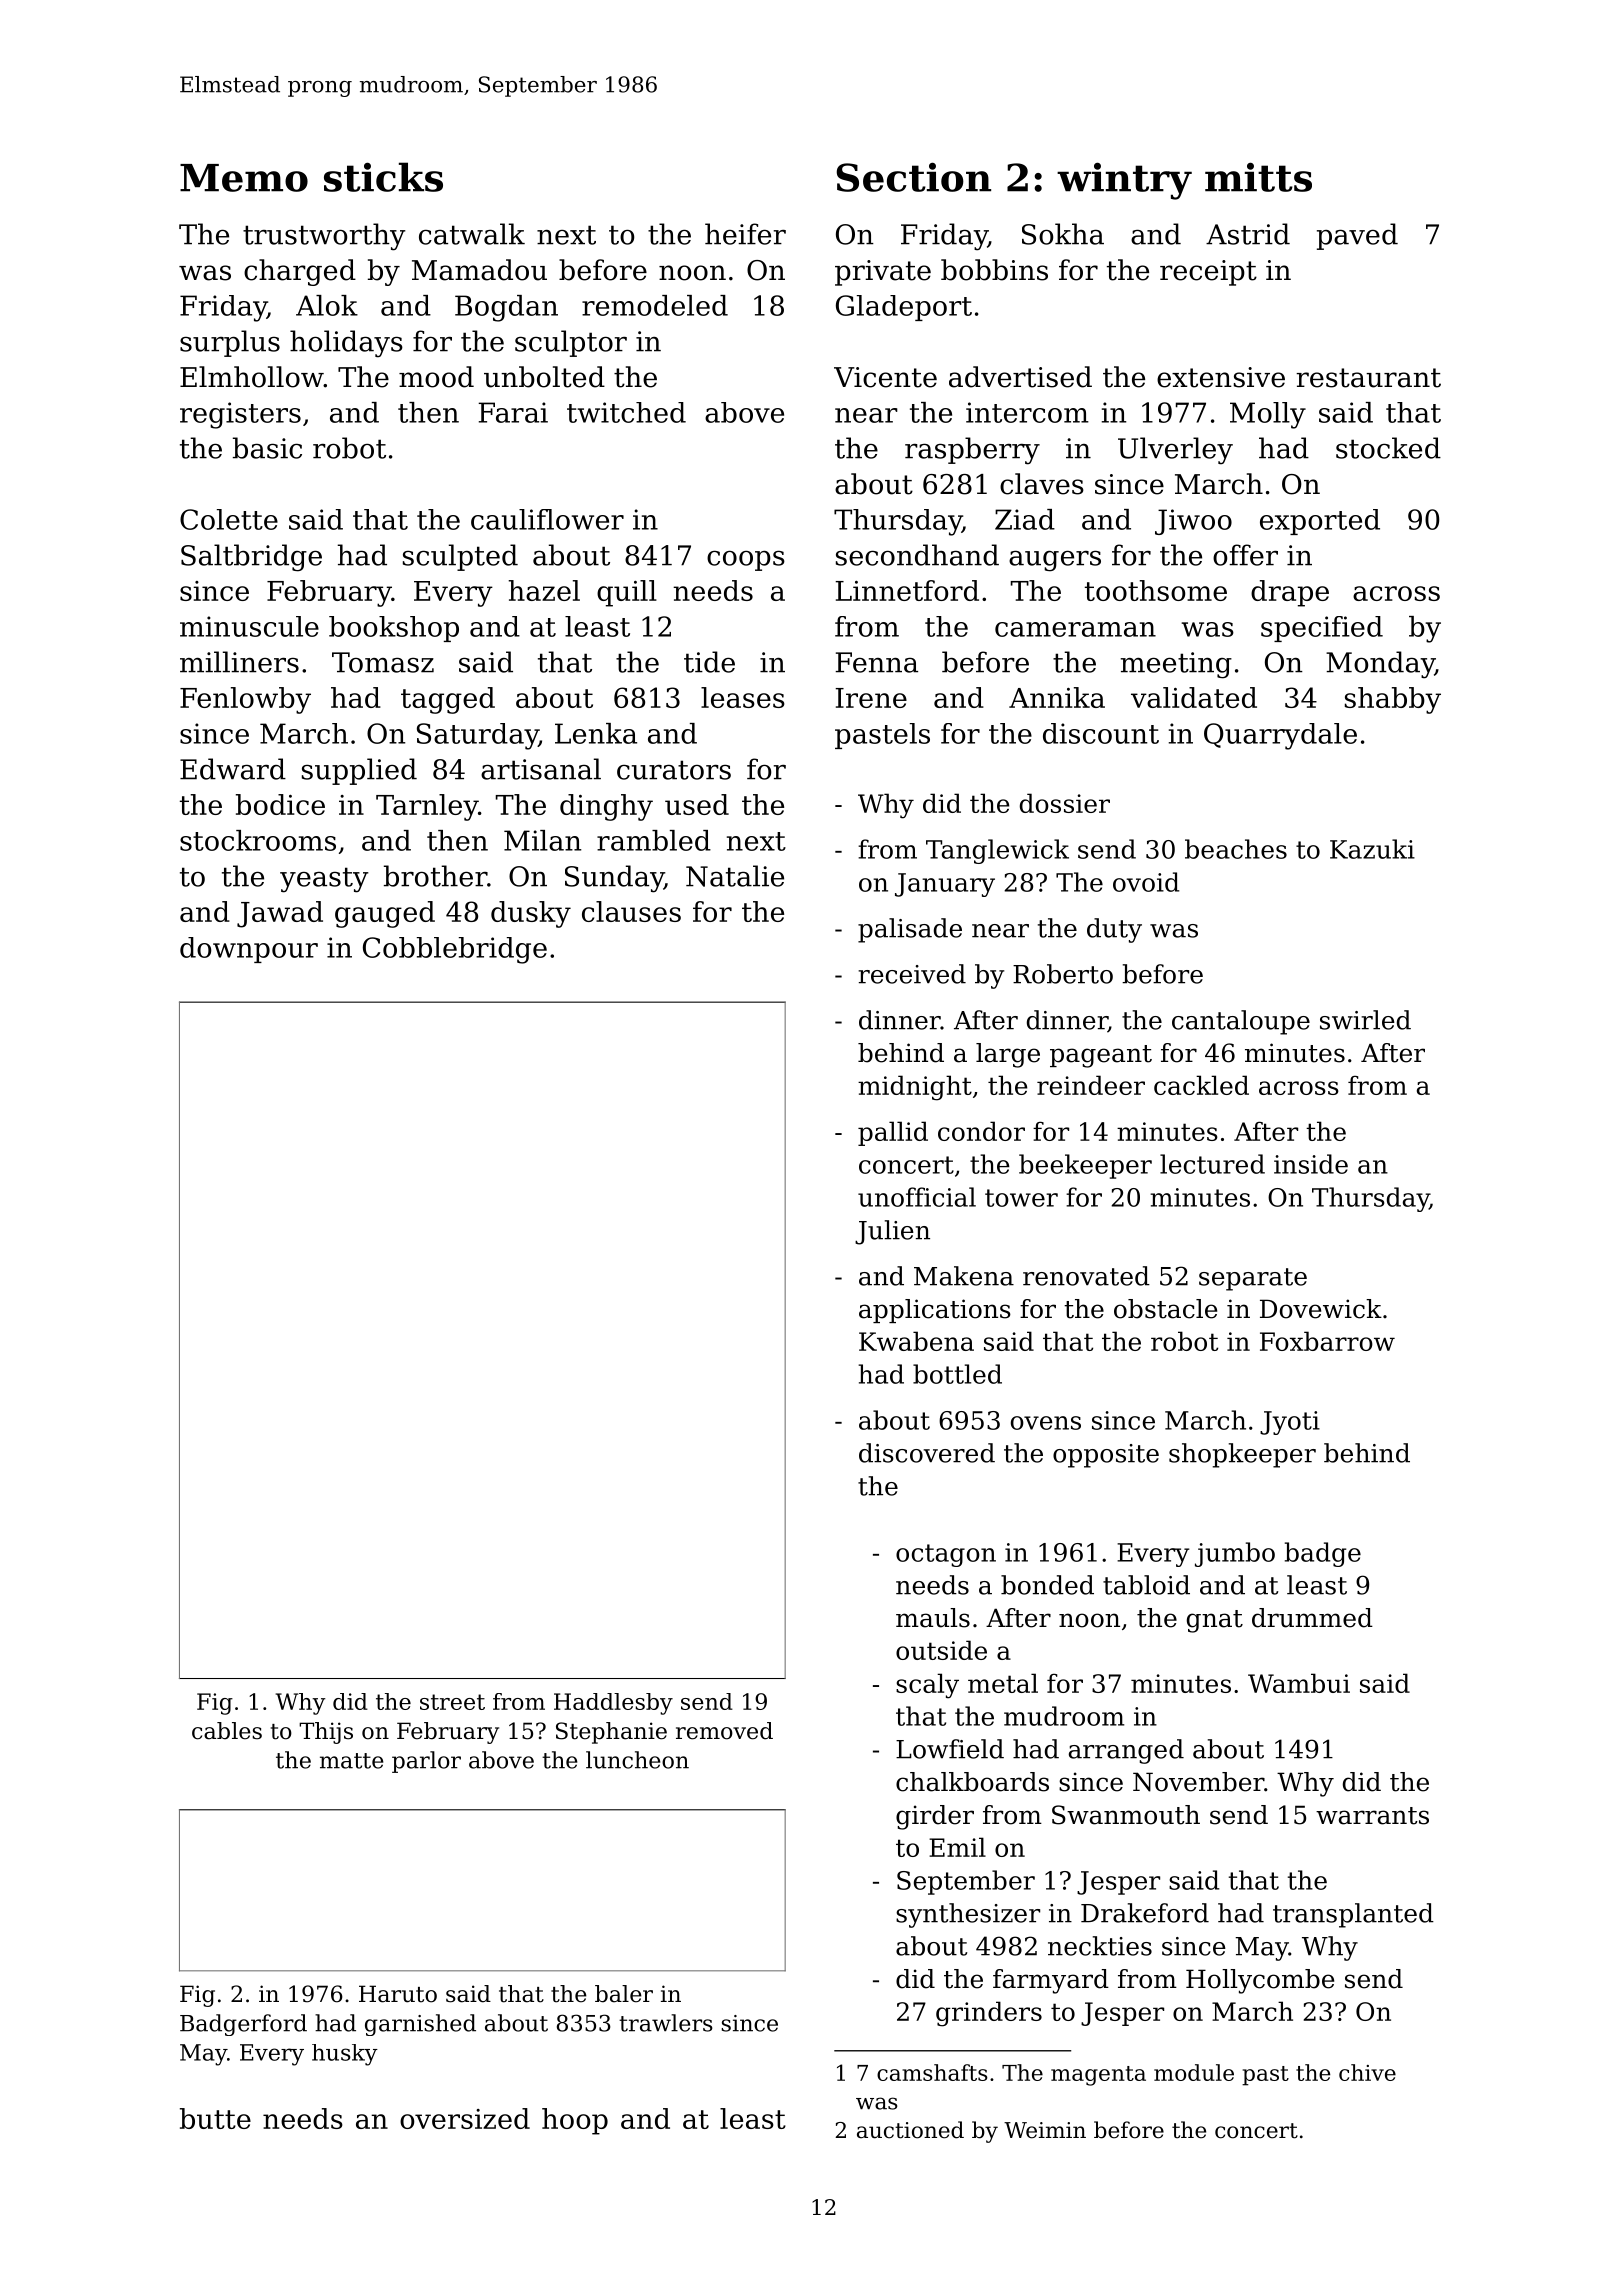 This document has width=1620, height=2292. What do you see at coordinates (1165, 1309) in the document?
I see `obstacle` at bounding box center [1165, 1309].
